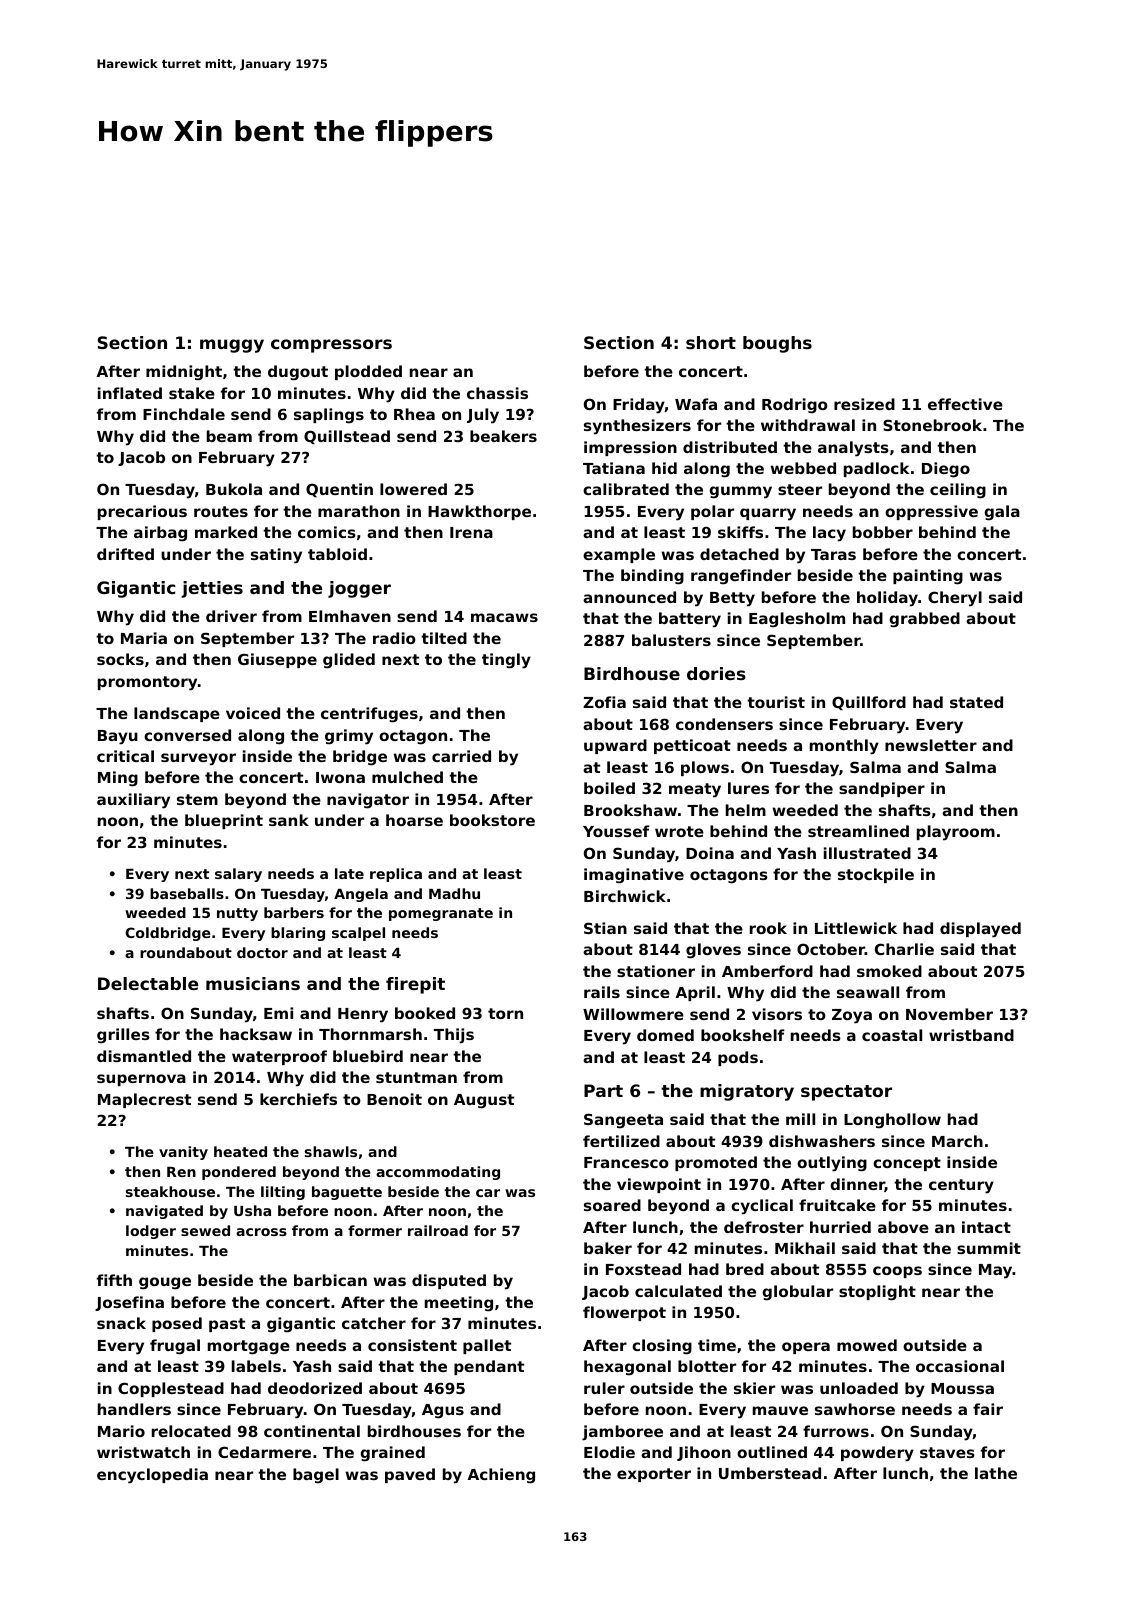  I want to click on Eaglesholm, so click(797, 620).
